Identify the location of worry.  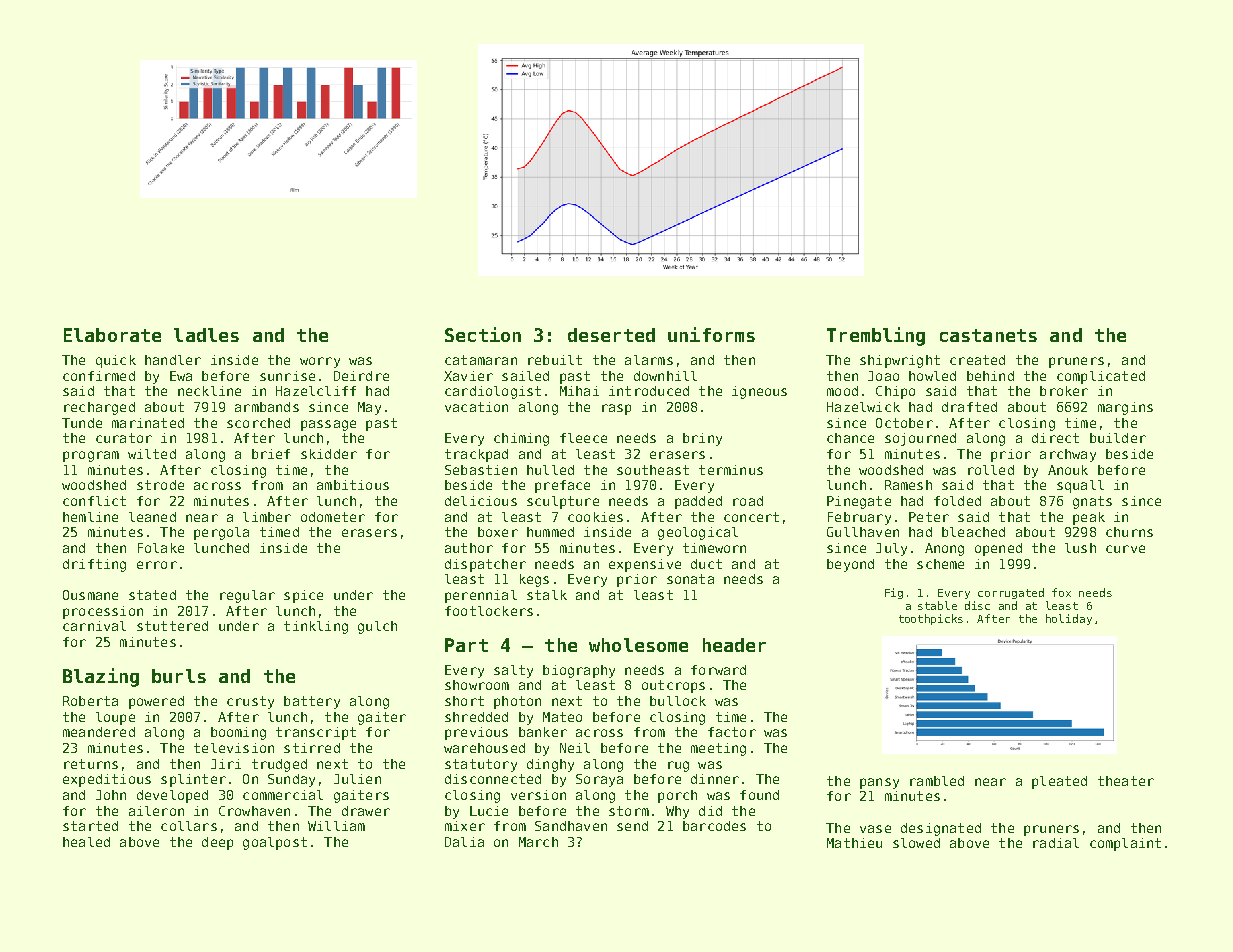
(320, 362).
